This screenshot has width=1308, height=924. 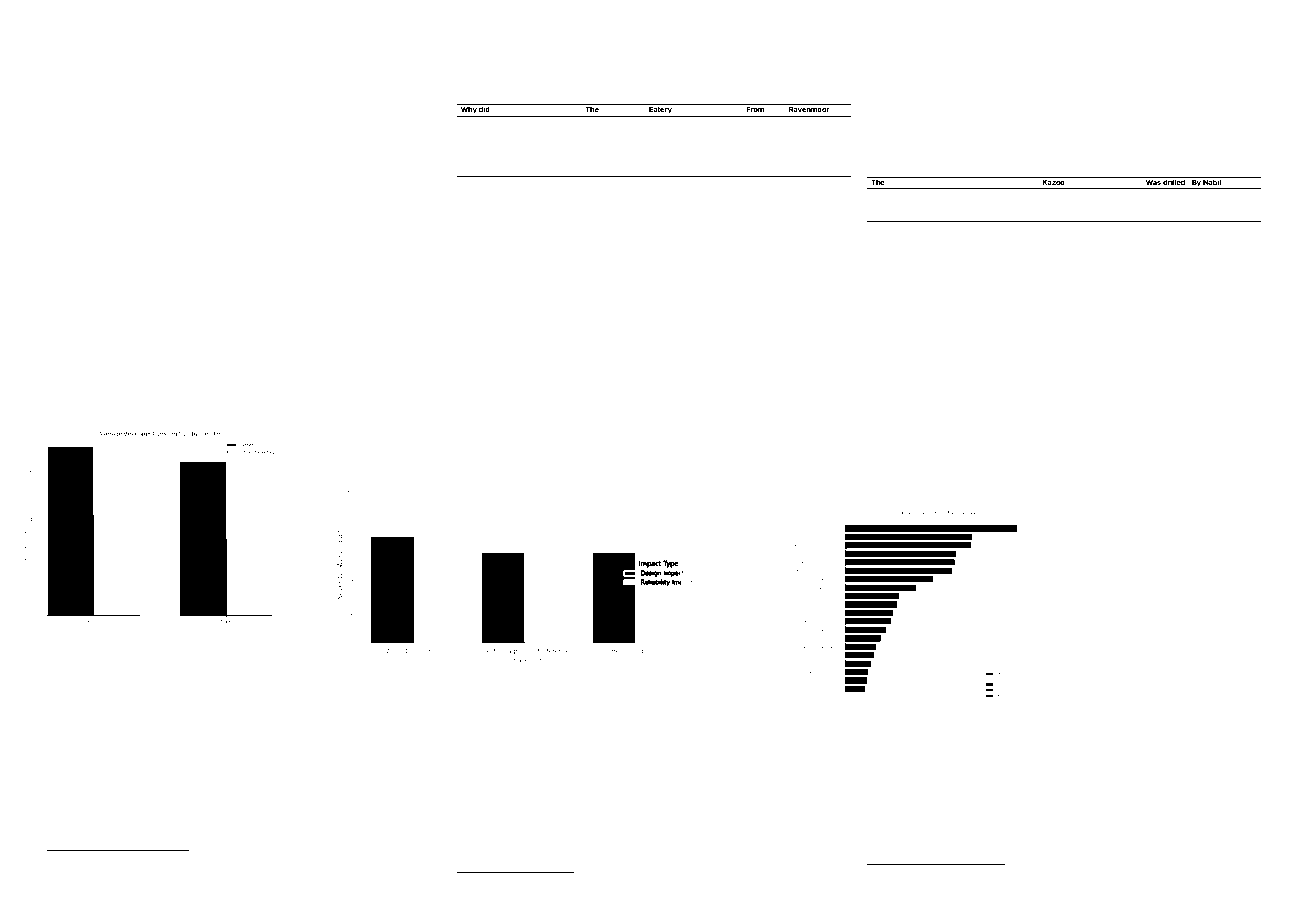 What do you see at coordinates (360, 276) in the screenshot?
I see `barren` at bounding box center [360, 276].
